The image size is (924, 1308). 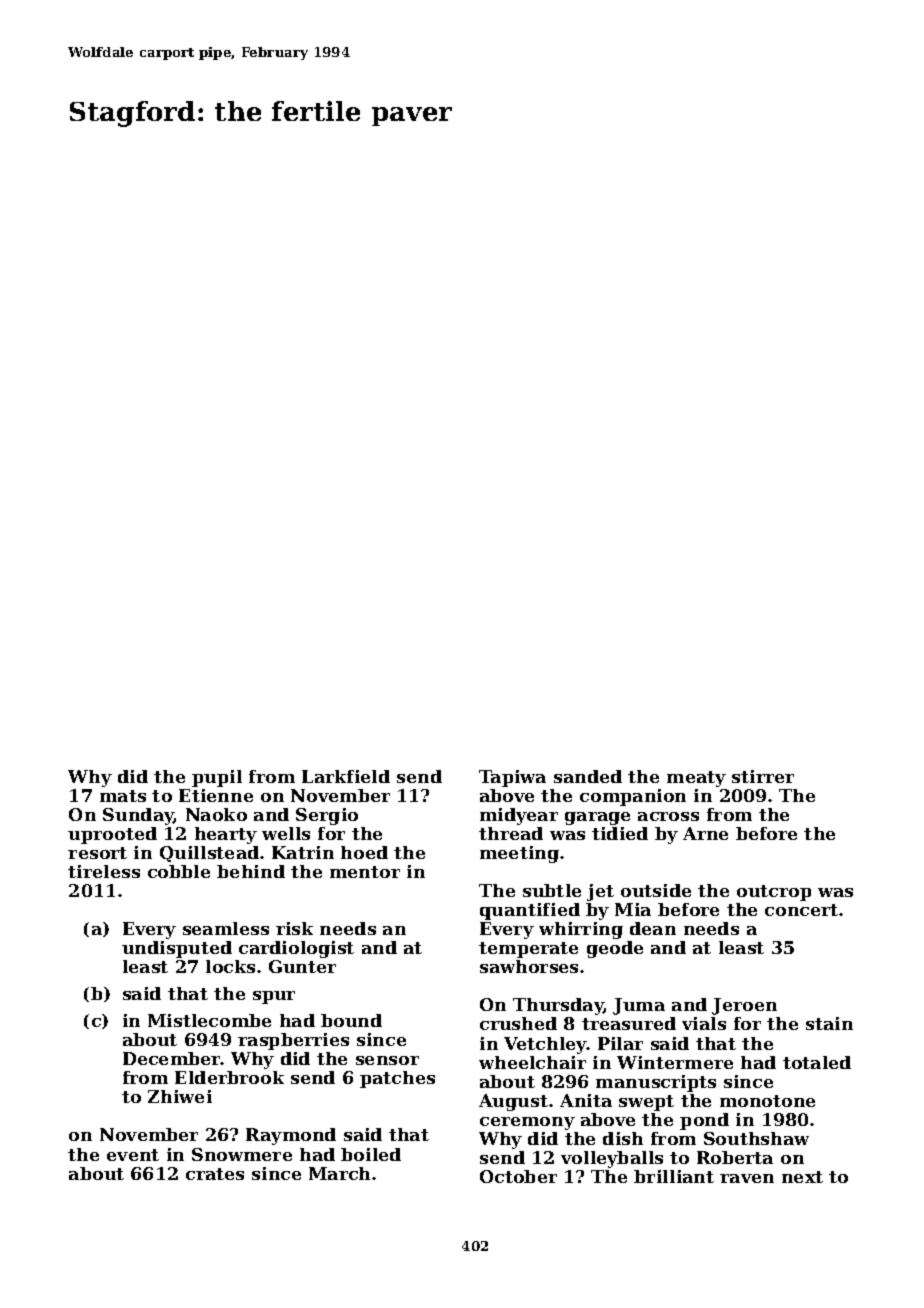 I want to click on Thursday, so click(x=558, y=1006).
